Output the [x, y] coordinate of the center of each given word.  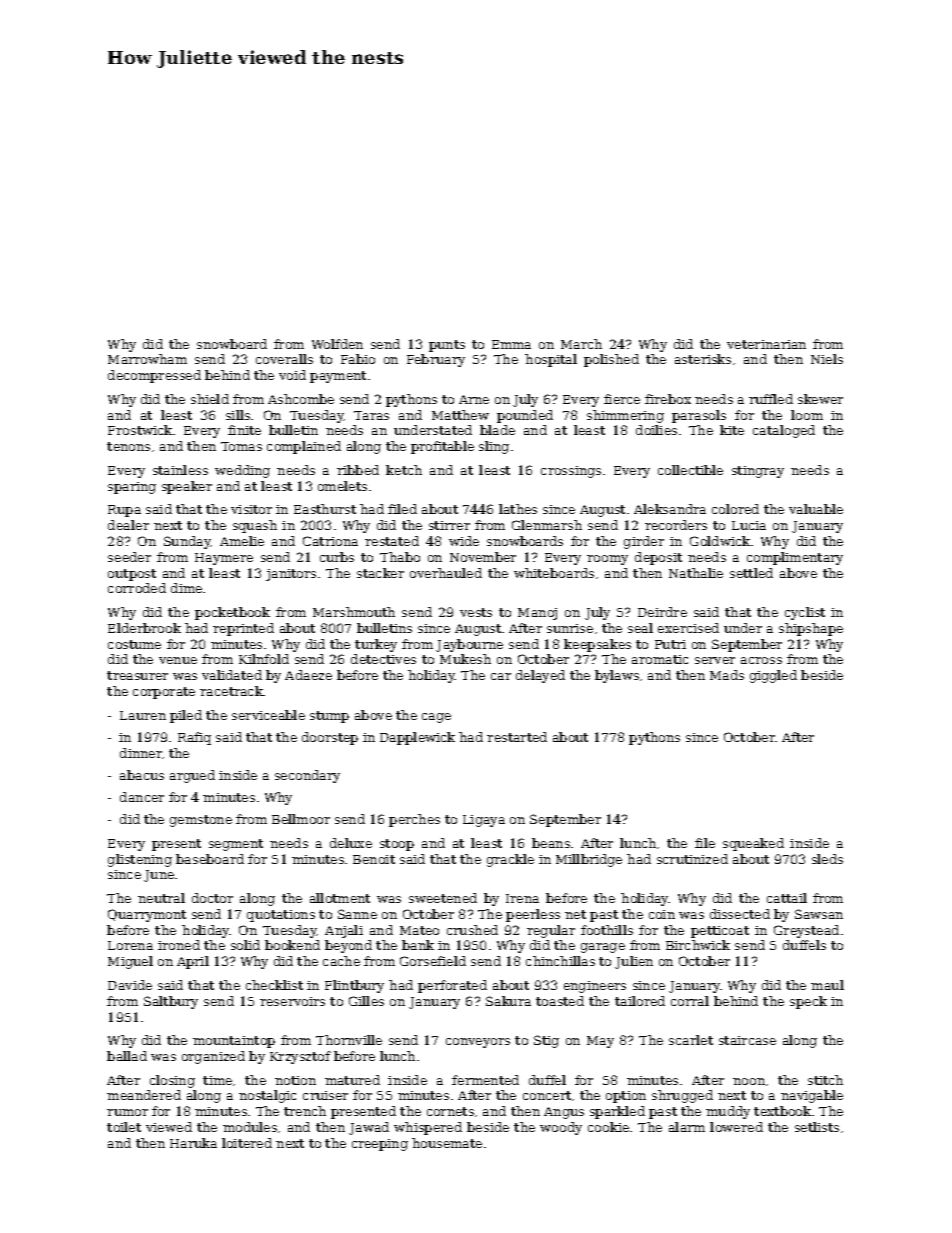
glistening [140, 860]
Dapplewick [417, 738]
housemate [447, 1143]
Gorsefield [433, 961]
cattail [787, 898]
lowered [736, 1127]
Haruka [193, 1143]
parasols [699, 416]
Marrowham [147, 359]
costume [134, 644]
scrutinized [692, 859]
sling [494, 447]
